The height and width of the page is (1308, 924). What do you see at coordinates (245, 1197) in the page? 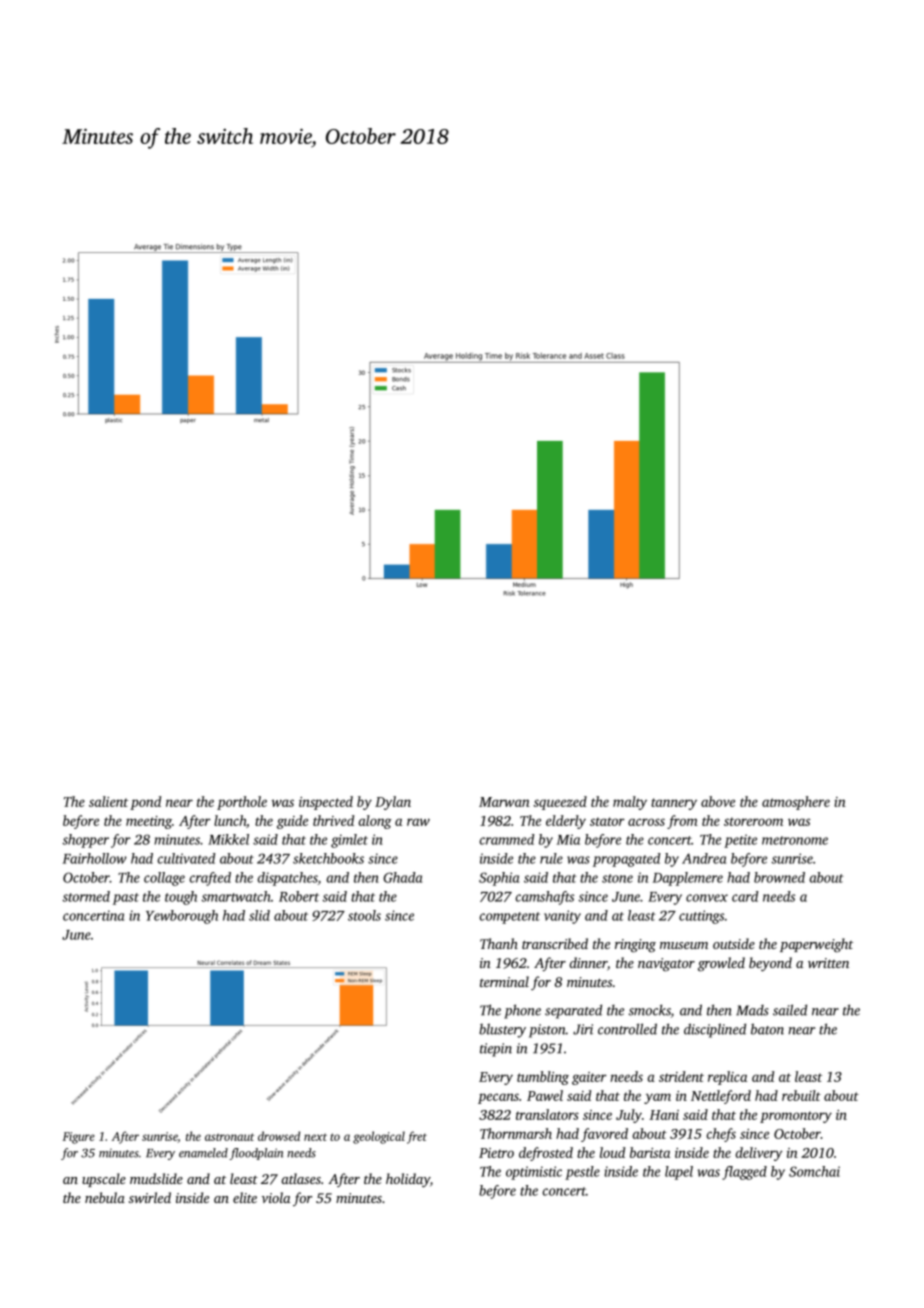
I see `elite` at bounding box center [245, 1197].
